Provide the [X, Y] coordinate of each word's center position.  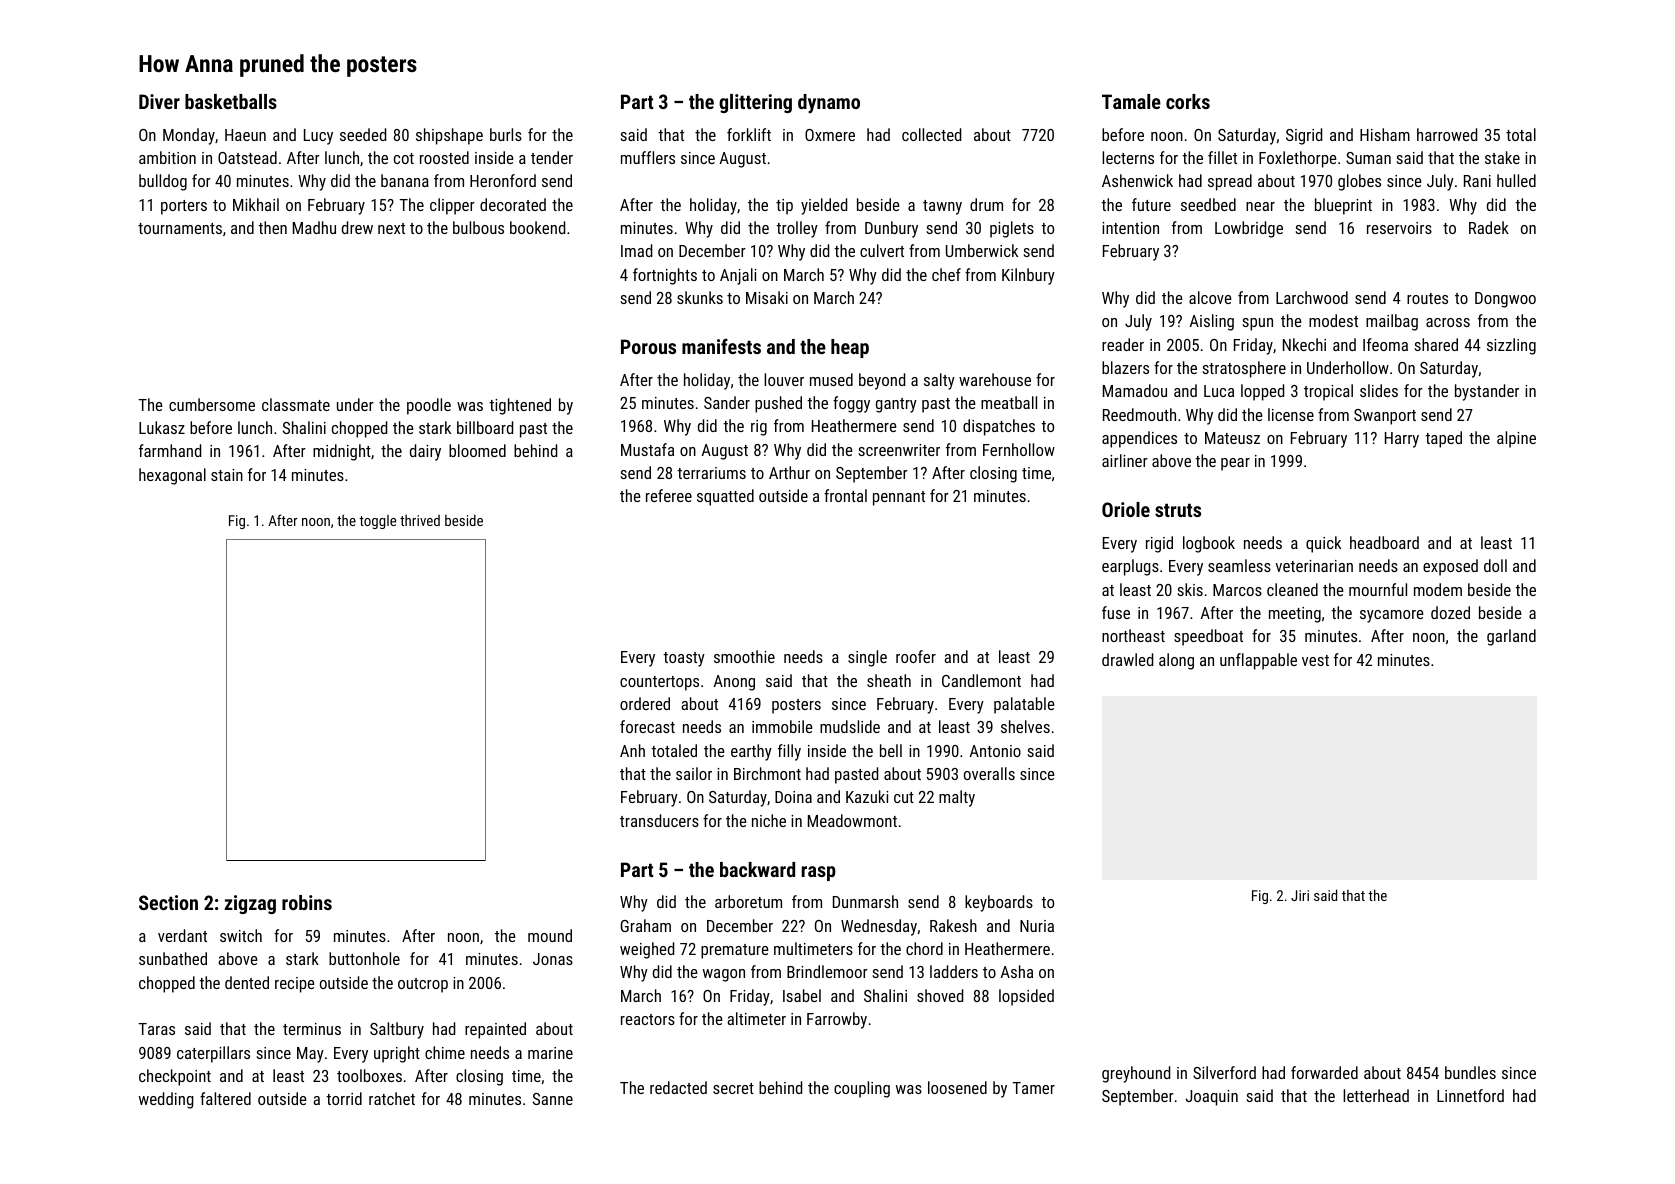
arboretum [748, 901]
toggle [377, 522]
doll [1495, 565]
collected [931, 134]
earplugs [1130, 567]
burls [506, 134]
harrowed [1447, 134]
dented [247, 982]
